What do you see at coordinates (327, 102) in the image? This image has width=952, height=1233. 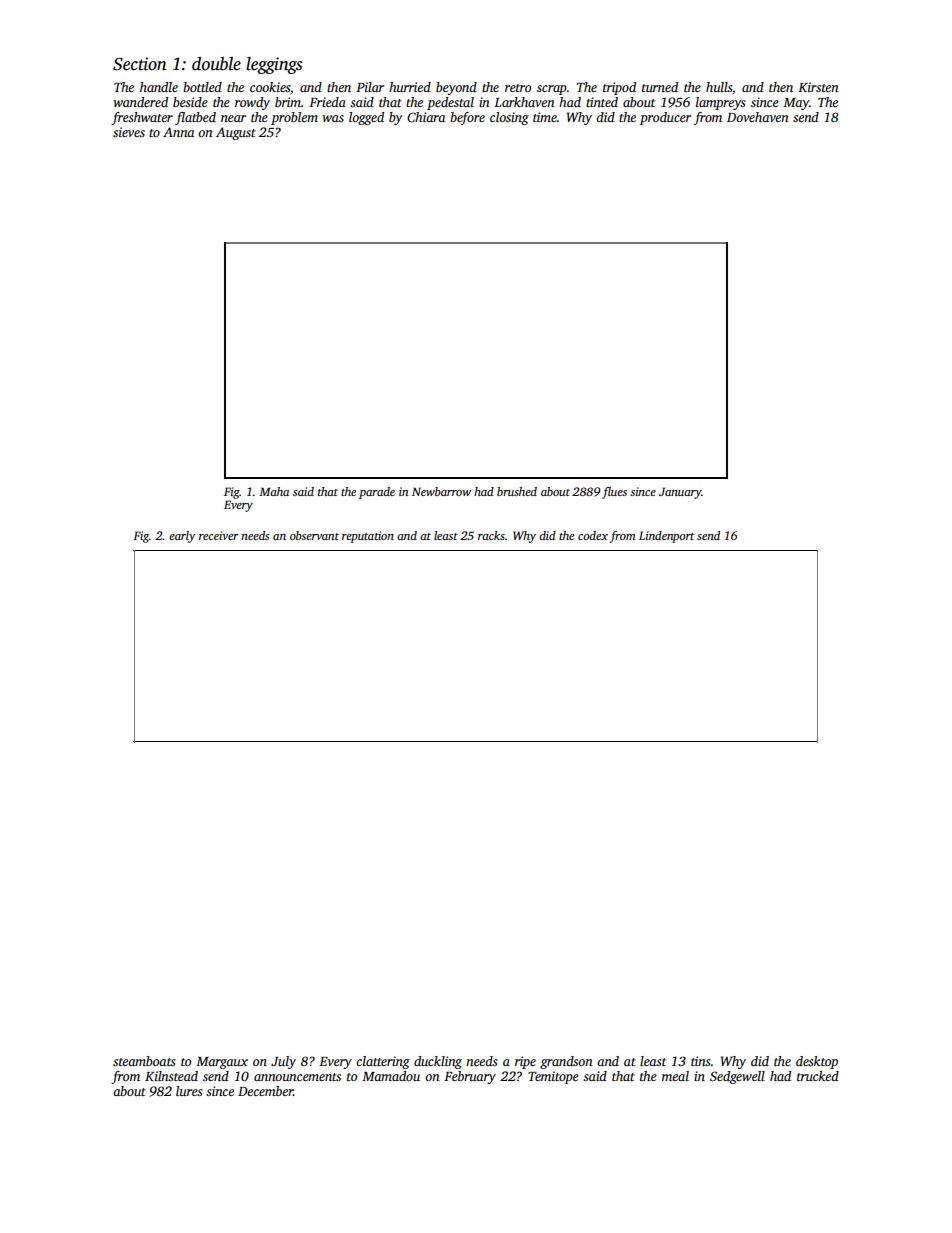 I see `Frieda` at bounding box center [327, 102].
